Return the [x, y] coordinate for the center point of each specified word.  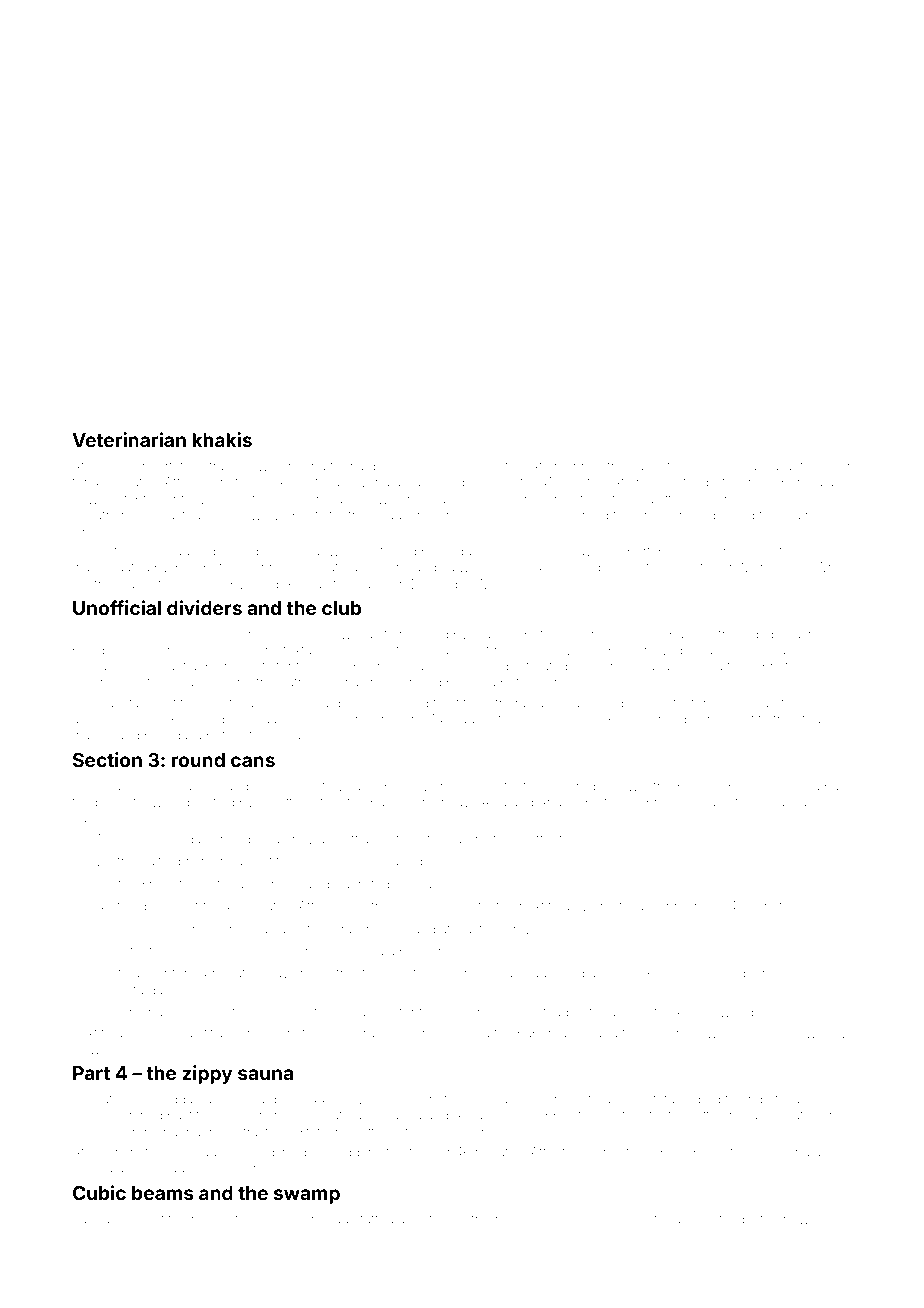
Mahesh [197, 786]
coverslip [573, 787]
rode [688, 466]
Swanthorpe [656, 787]
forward [352, 466]
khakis [222, 439]
